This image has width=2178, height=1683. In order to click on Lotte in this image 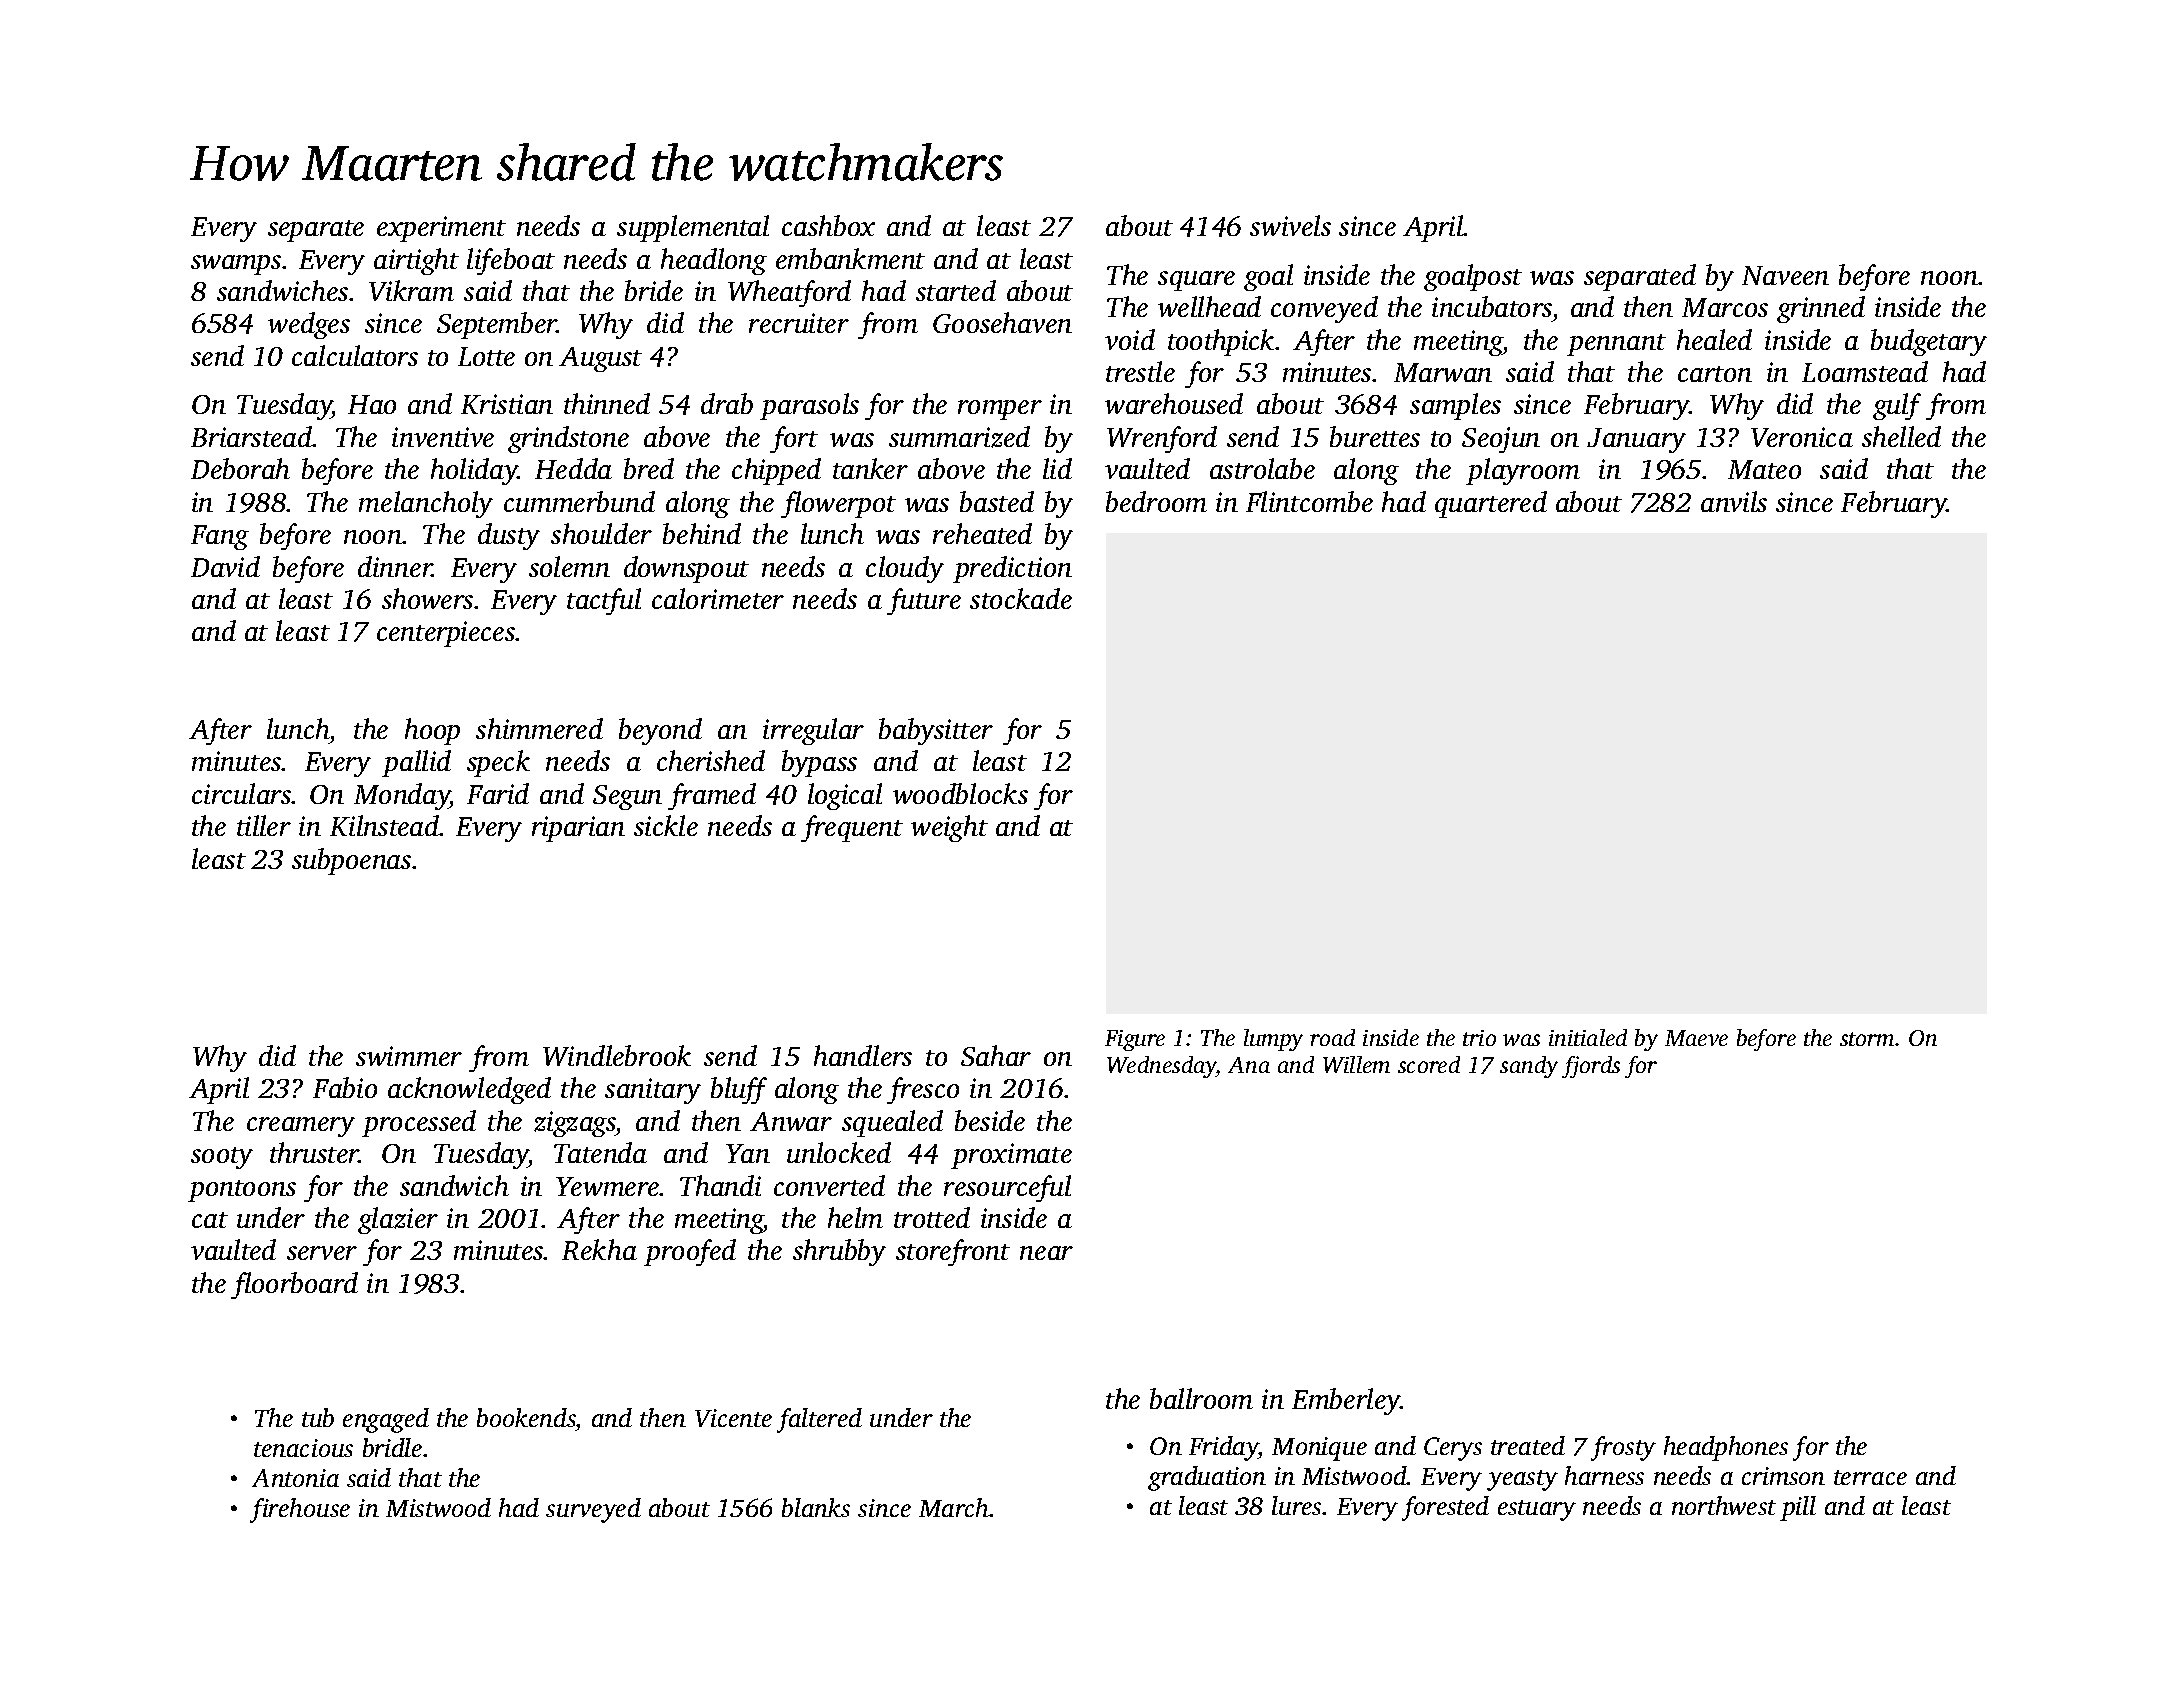, I will do `click(486, 356)`.
